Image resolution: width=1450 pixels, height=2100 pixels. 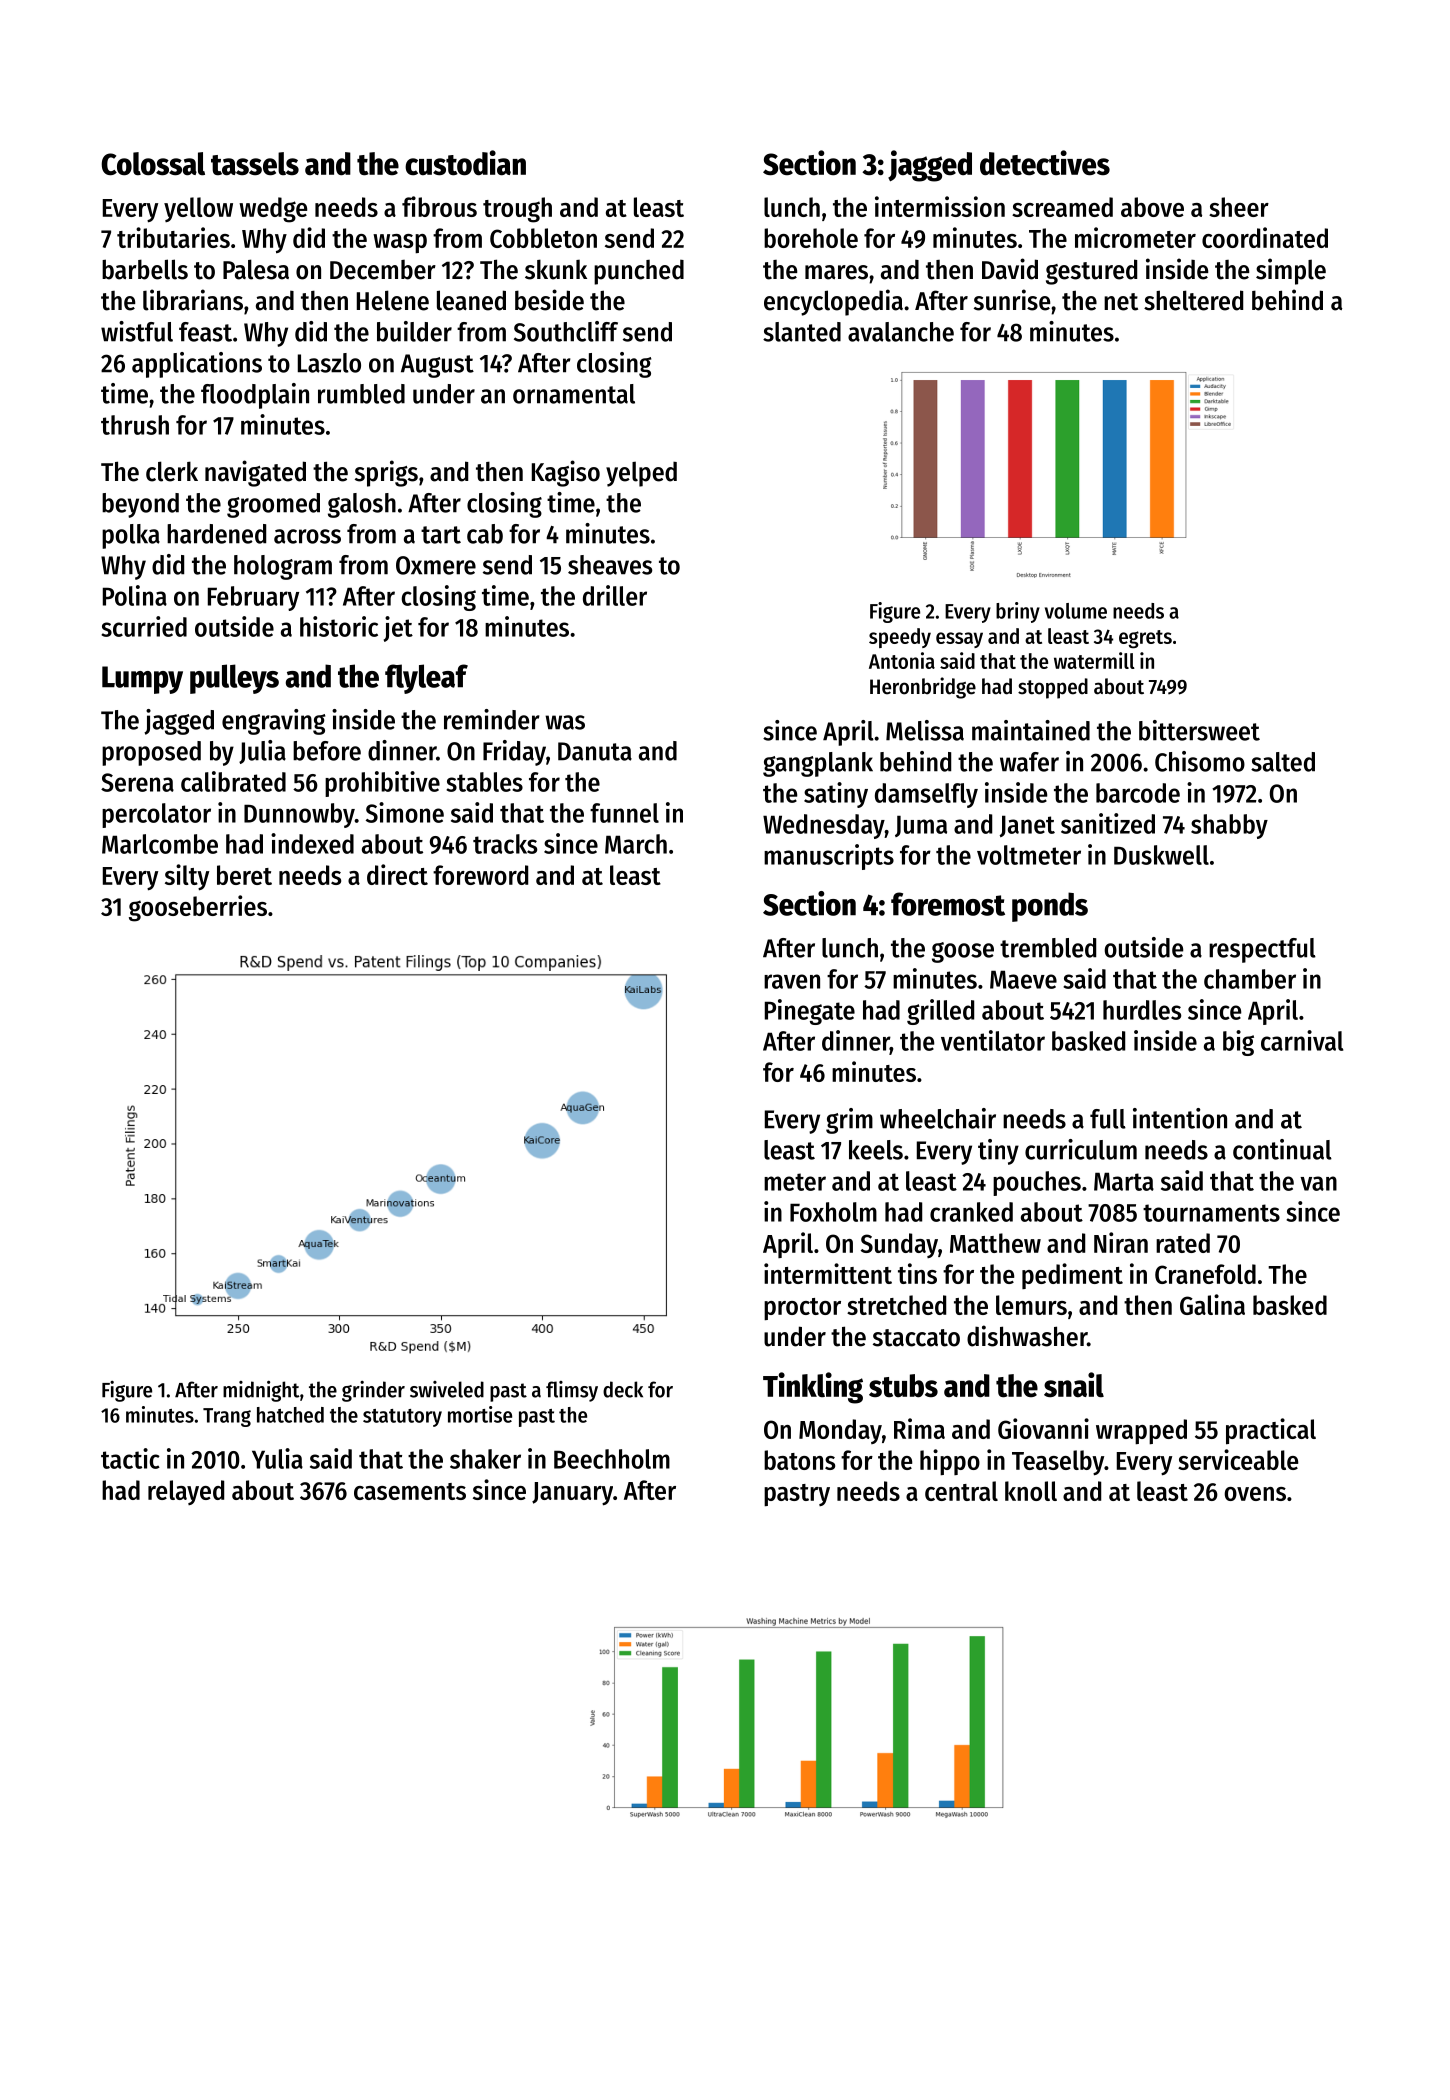 I want to click on beret, so click(x=244, y=875).
